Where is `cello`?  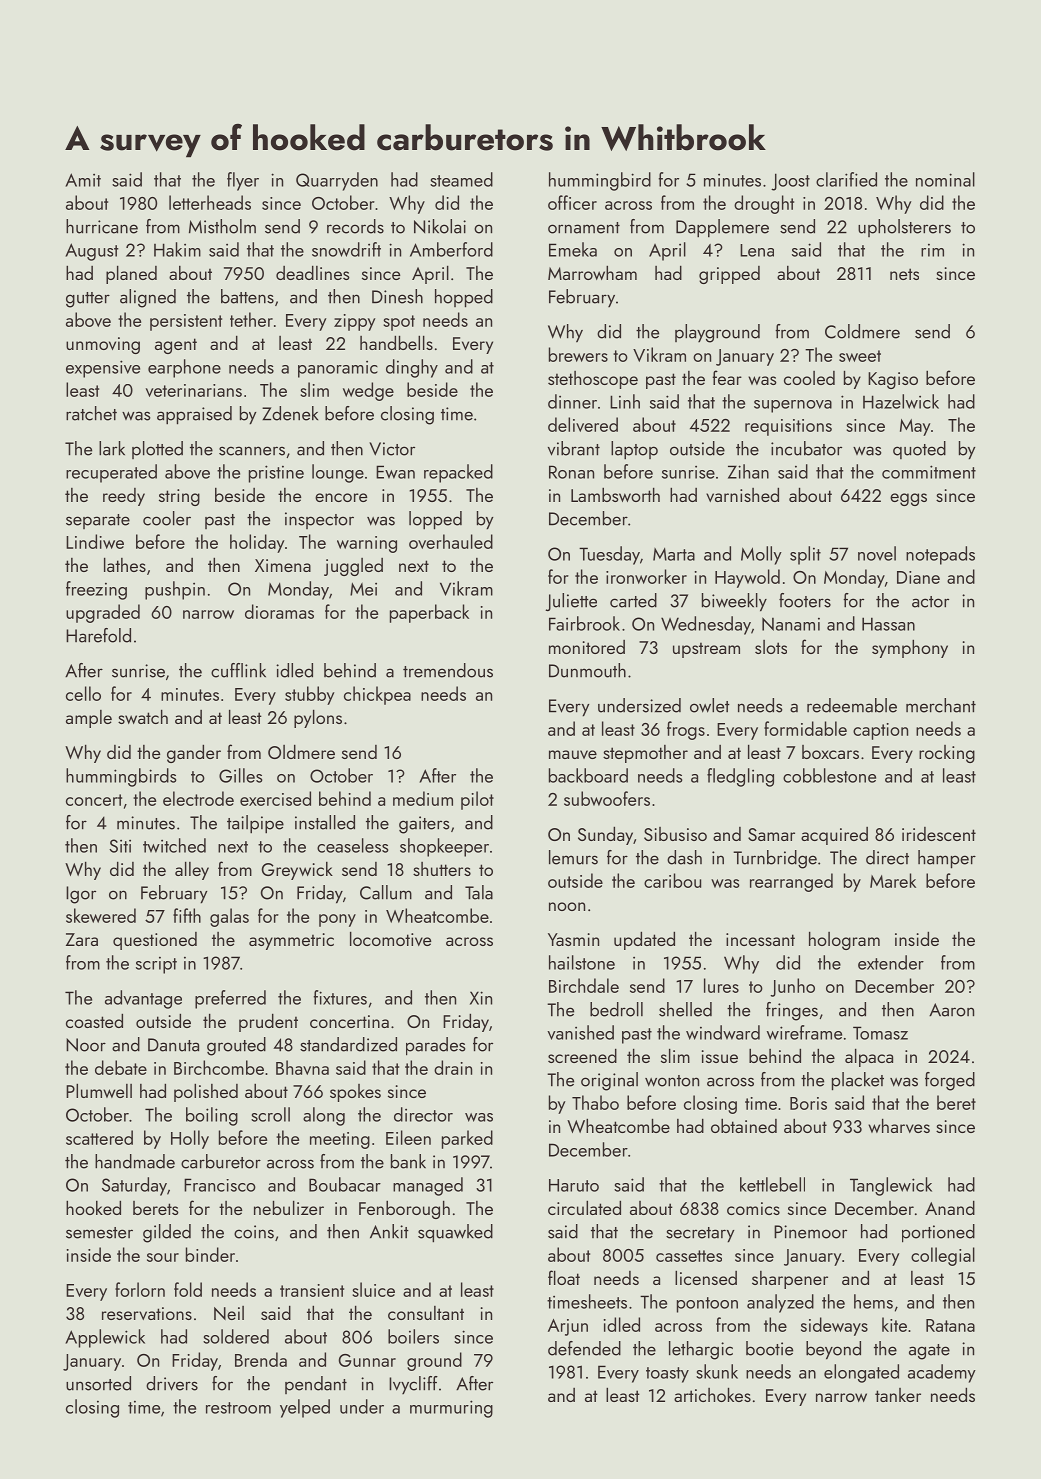 cello is located at coordinates (83, 693).
